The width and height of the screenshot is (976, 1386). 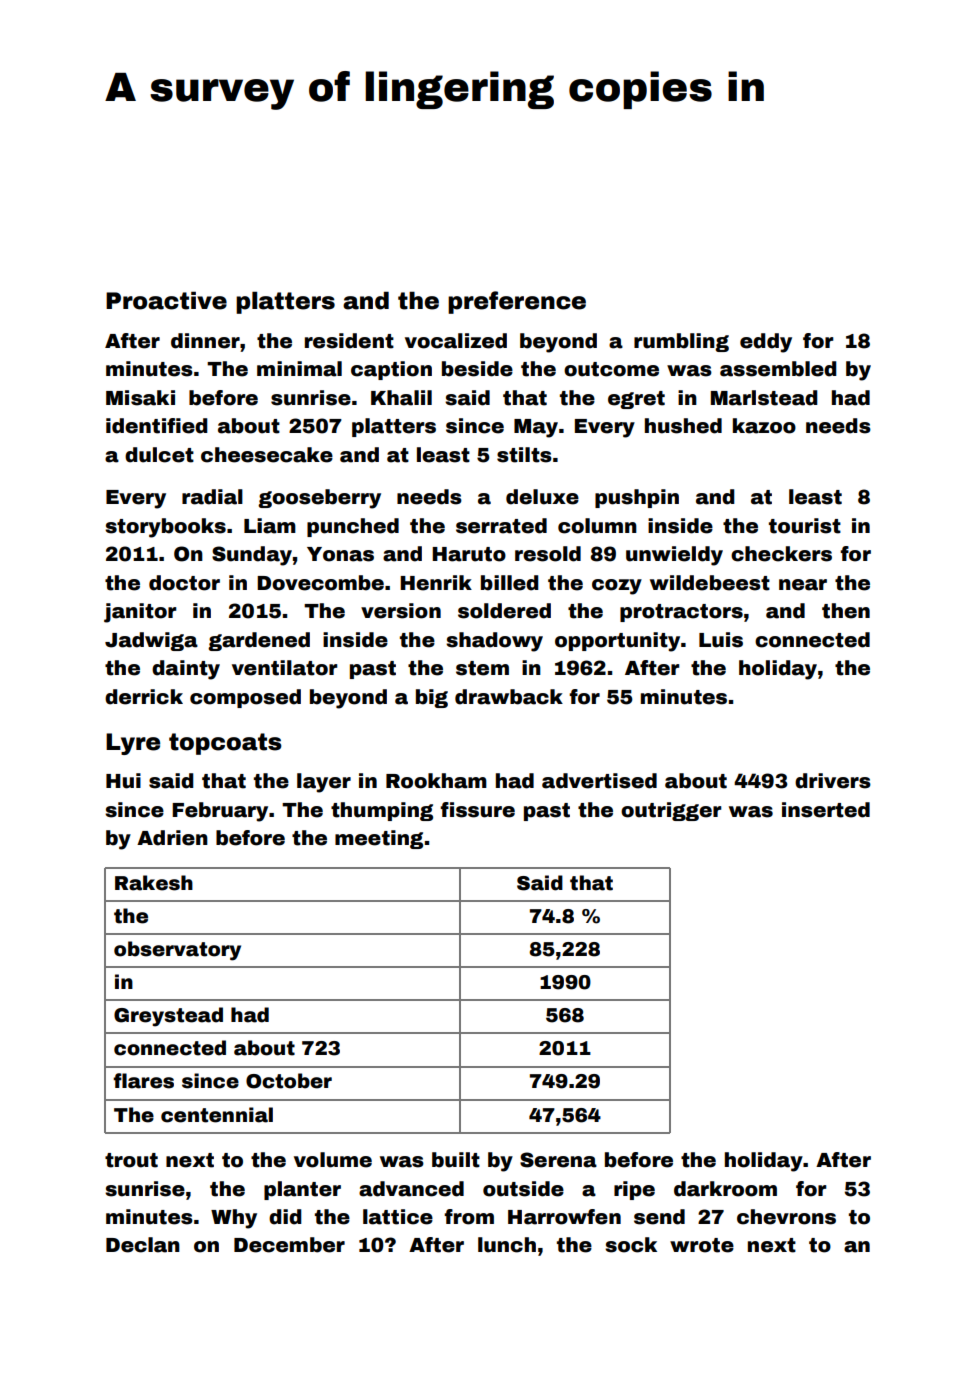 I want to click on Rookham, so click(x=436, y=781).
